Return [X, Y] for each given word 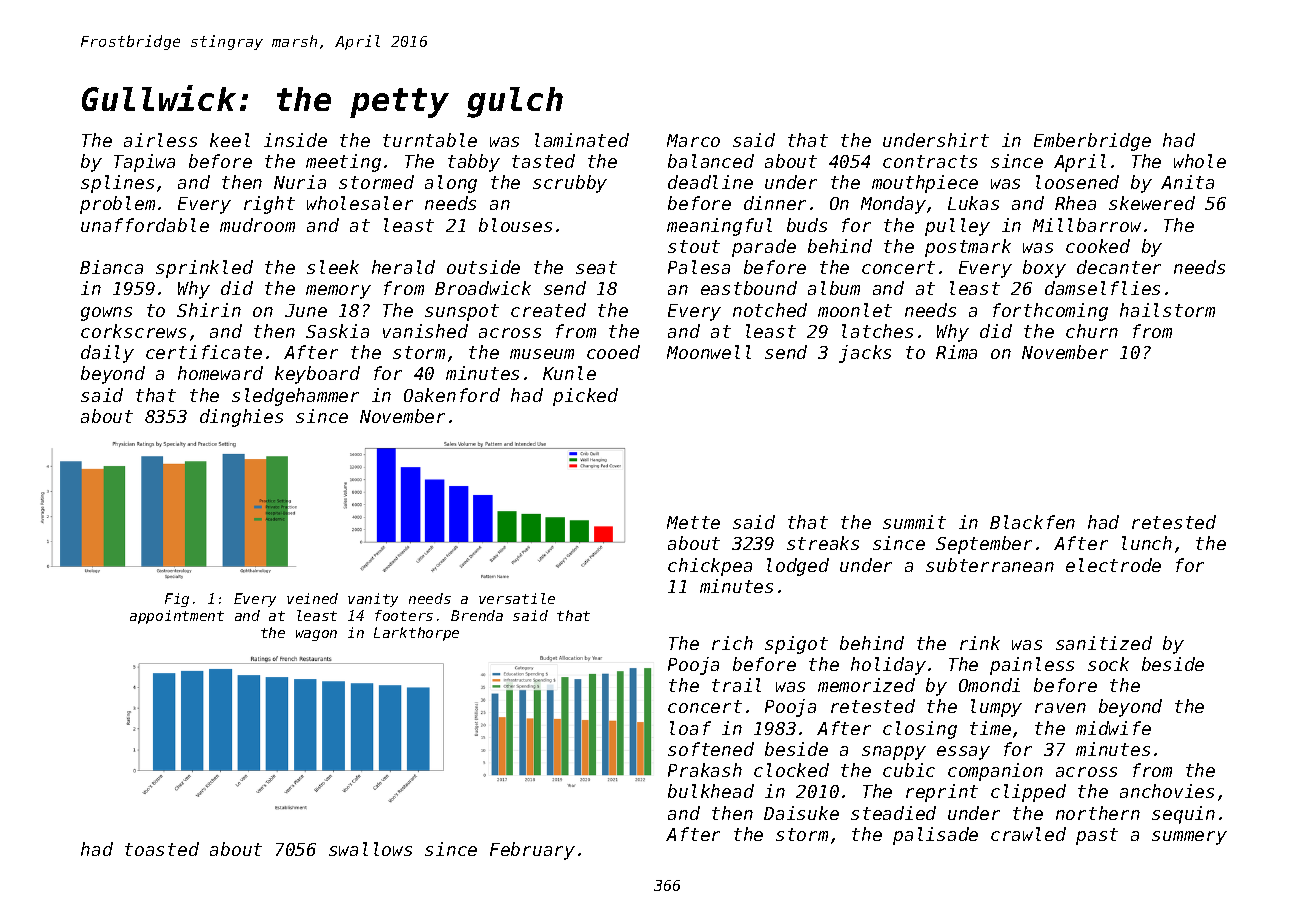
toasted [162, 849]
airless [160, 140]
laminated [582, 140]
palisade [935, 836]
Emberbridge [1092, 142]
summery [1189, 838]
